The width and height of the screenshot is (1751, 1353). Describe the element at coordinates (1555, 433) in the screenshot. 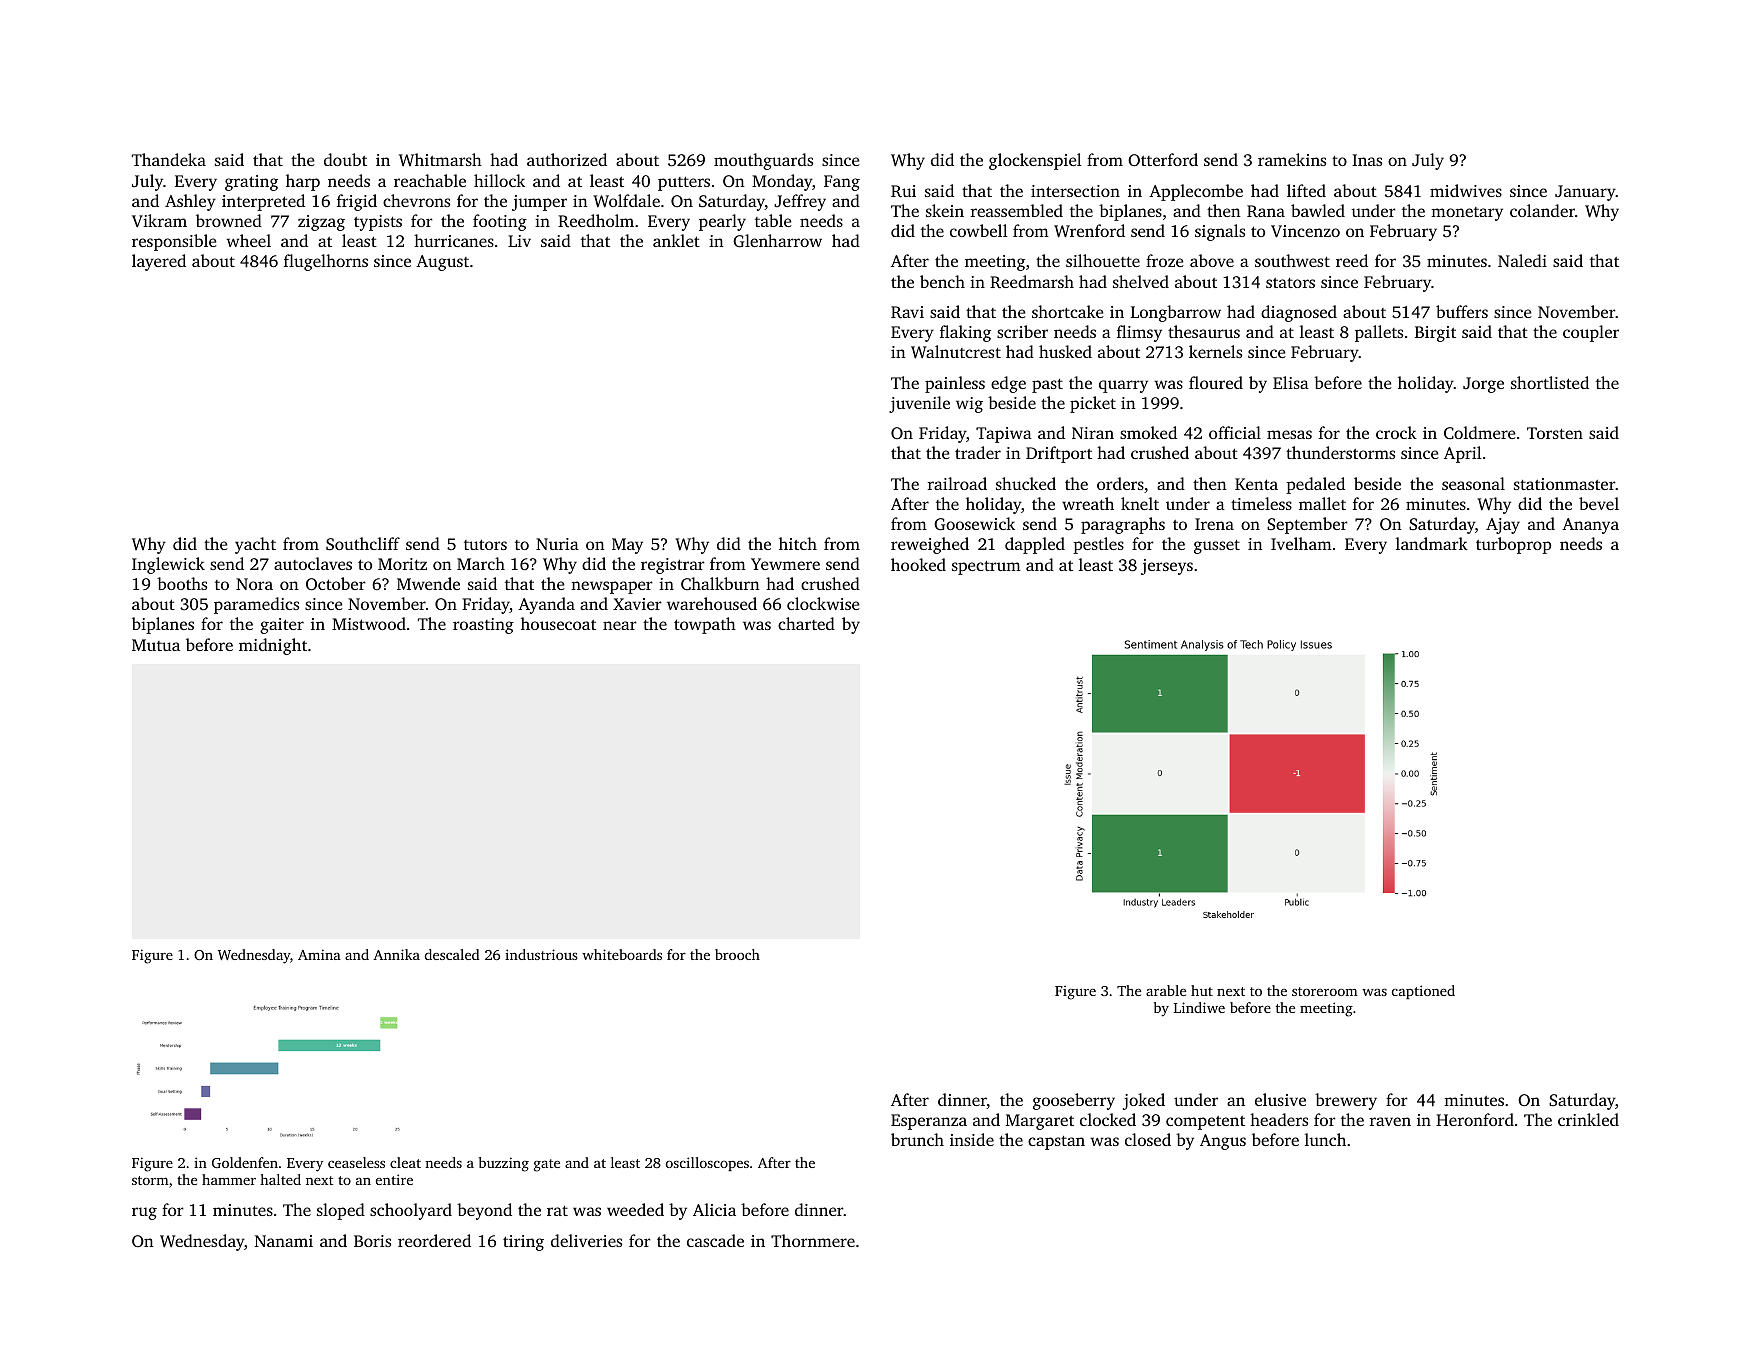

I see `Torsten` at that location.
